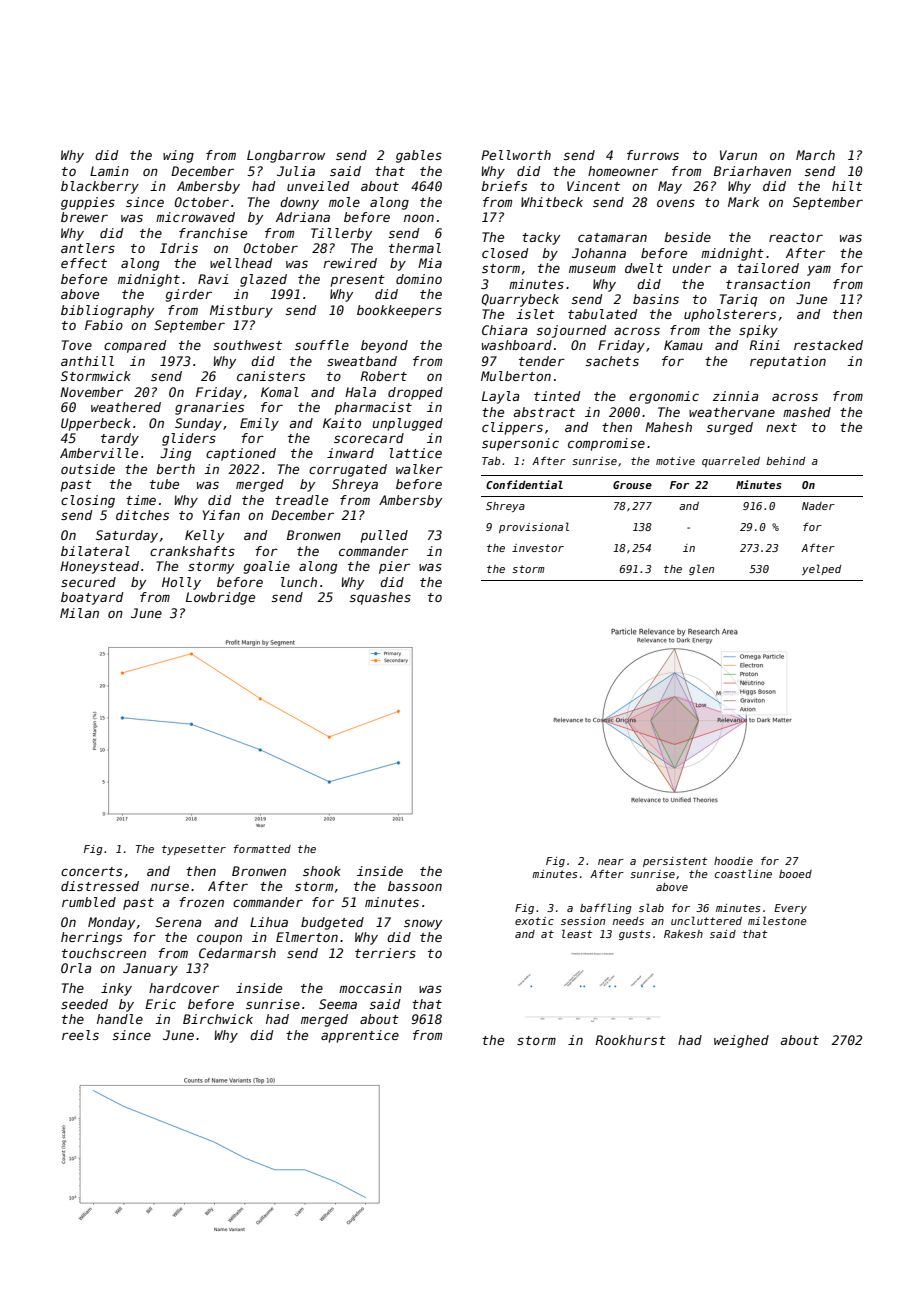 The image size is (924, 1314). Describe the element at coordinates (516, 155) in the screenshot. I see `Pellworth` at that location.
